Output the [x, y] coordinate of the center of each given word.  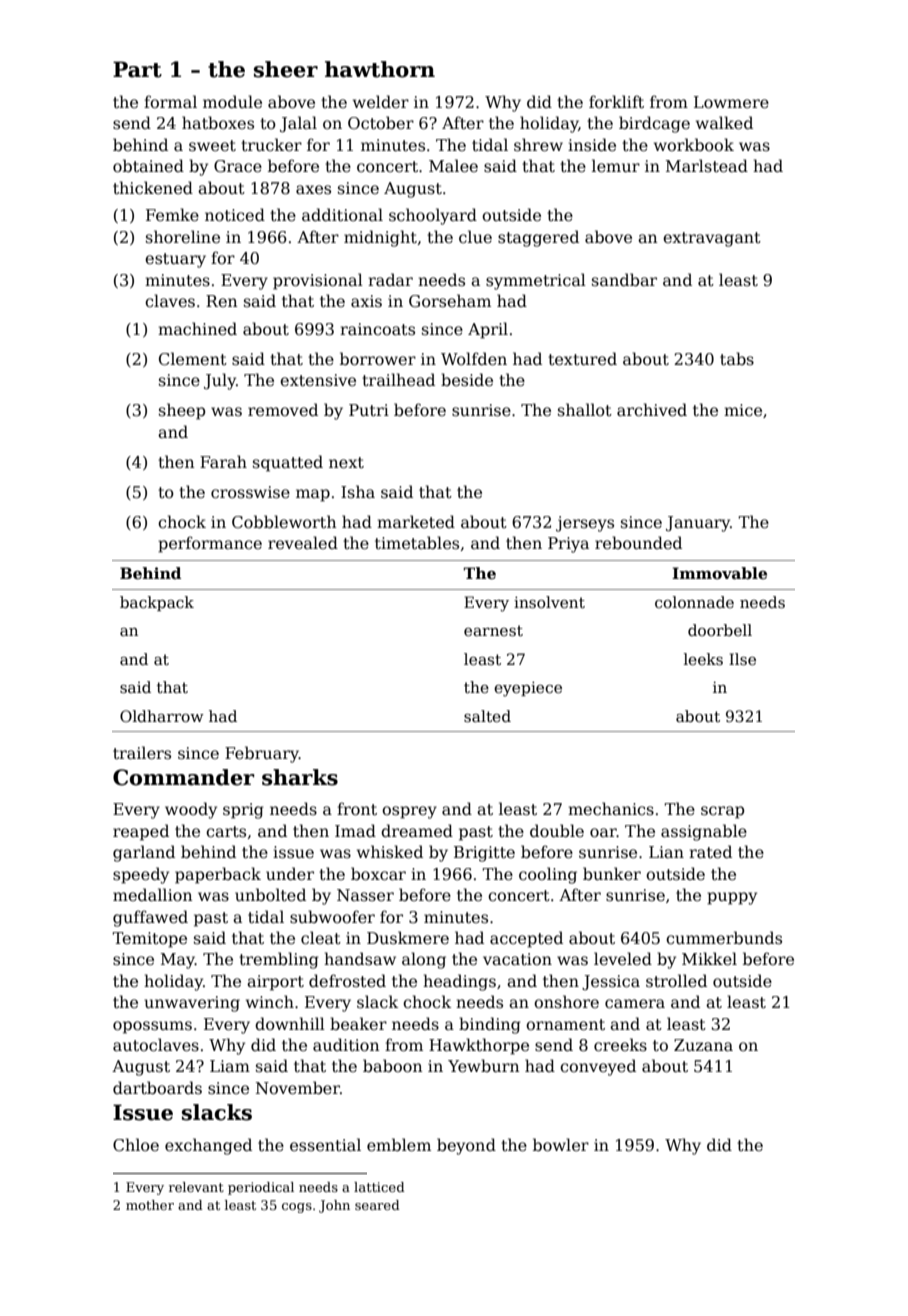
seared [377, 1205]
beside [467, 379]
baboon [392, 1066]
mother [150, 1205]
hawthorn [380, 69]
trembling [279, 960]
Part [137, 69]
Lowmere [731, 102]
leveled [623, 958]
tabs [737, 358]
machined [197, 329]
